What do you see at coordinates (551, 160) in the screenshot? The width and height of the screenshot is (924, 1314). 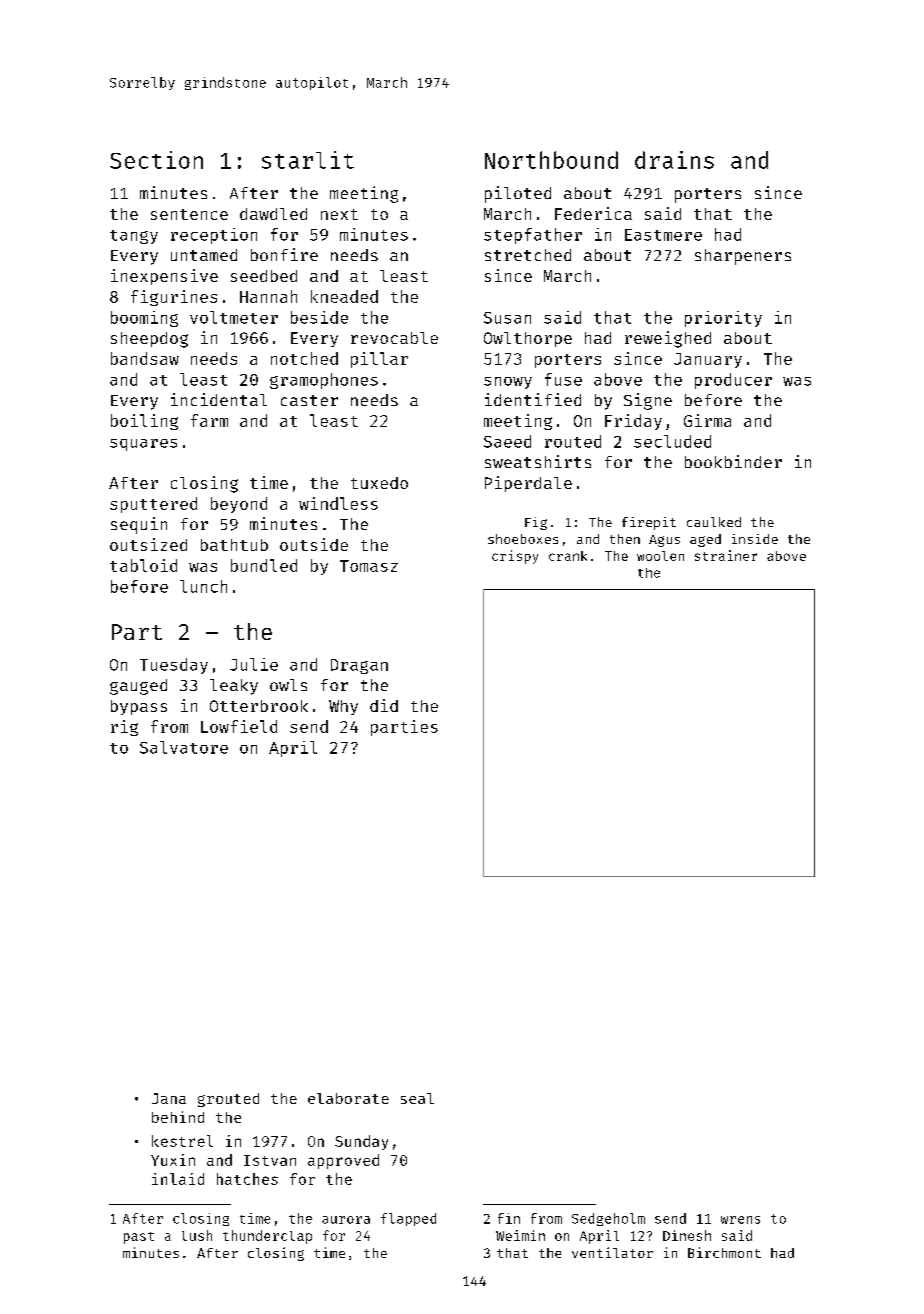 I see `Northbound` at bounding box center [551, 160].
